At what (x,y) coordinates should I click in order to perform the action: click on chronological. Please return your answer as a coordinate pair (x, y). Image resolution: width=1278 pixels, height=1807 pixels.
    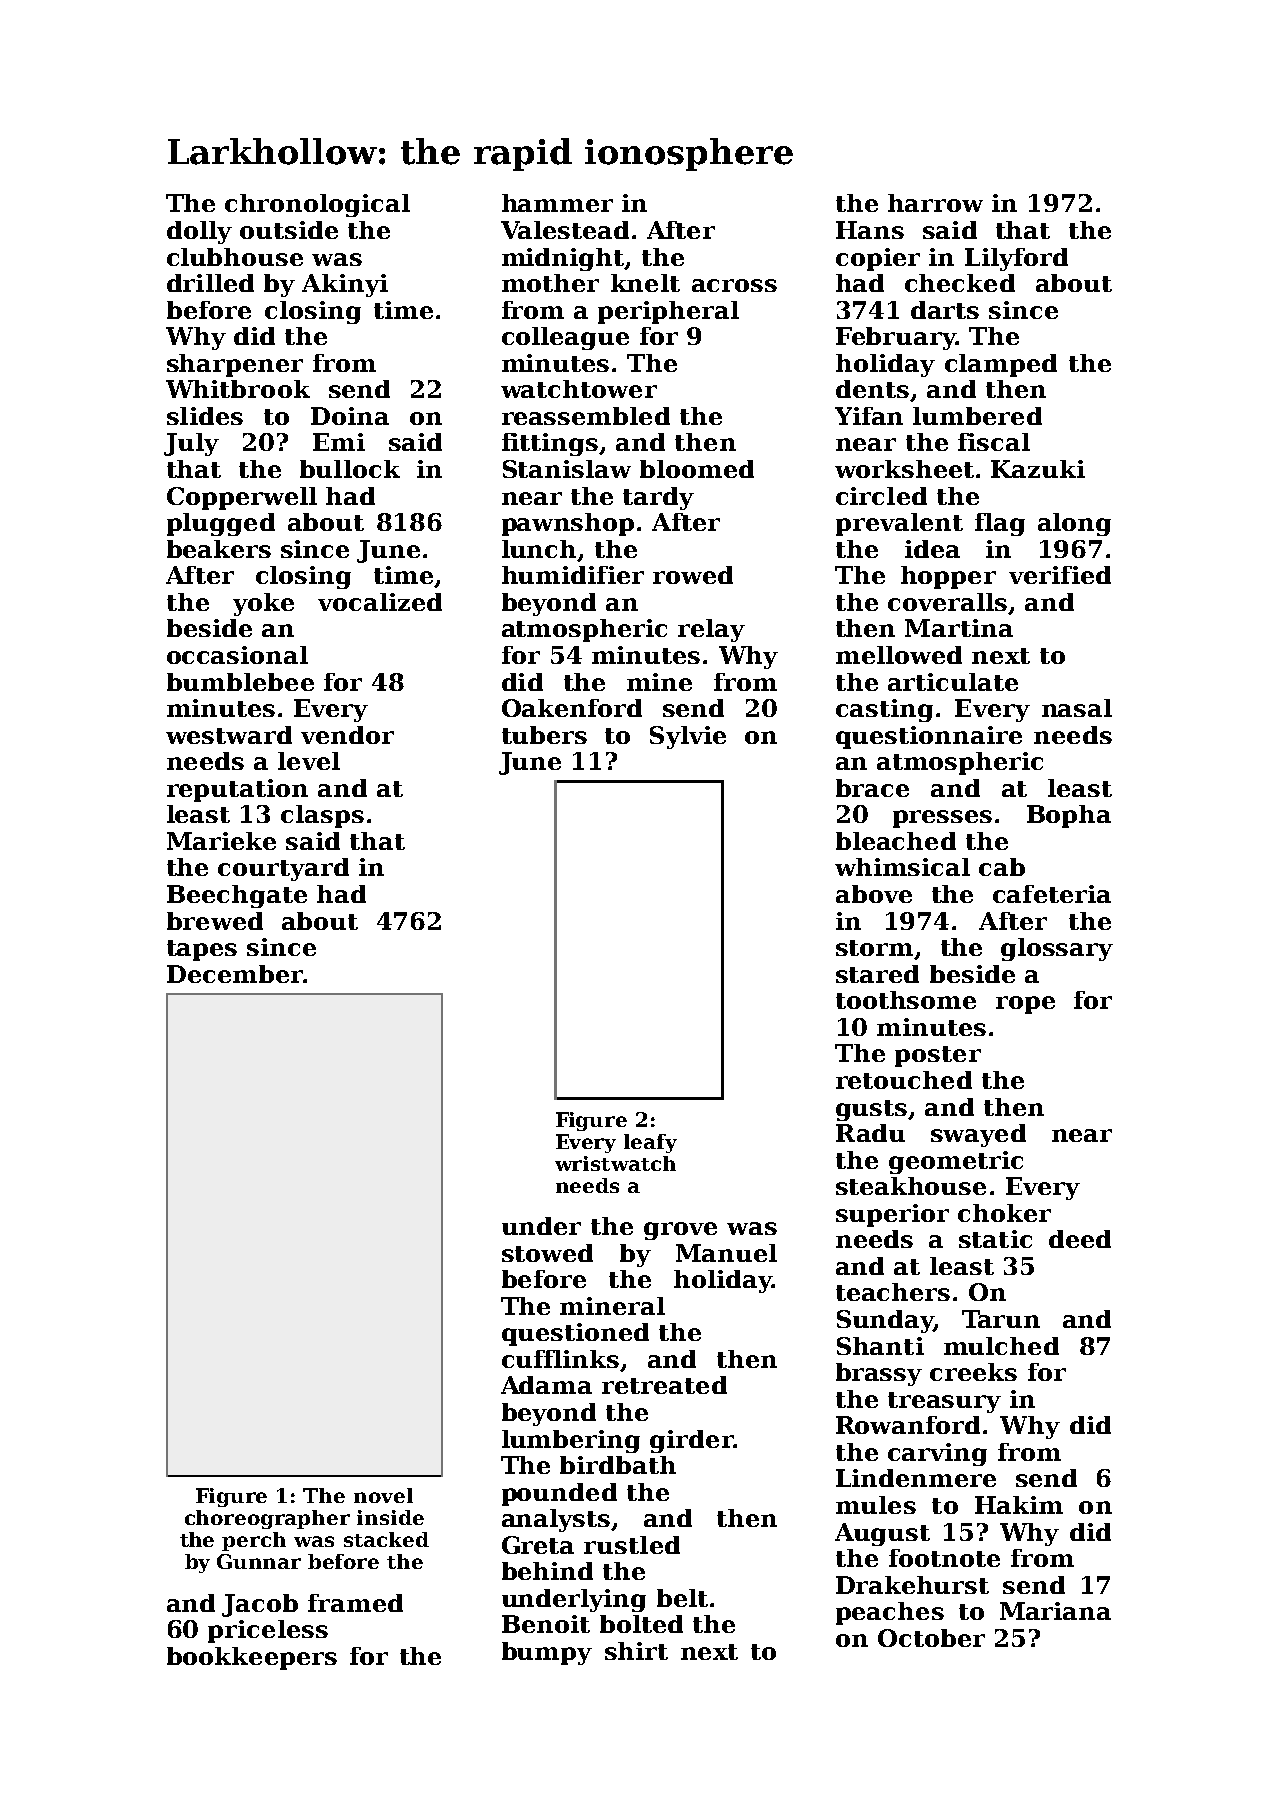
    Looking at the image, I should click on (317, 205).
